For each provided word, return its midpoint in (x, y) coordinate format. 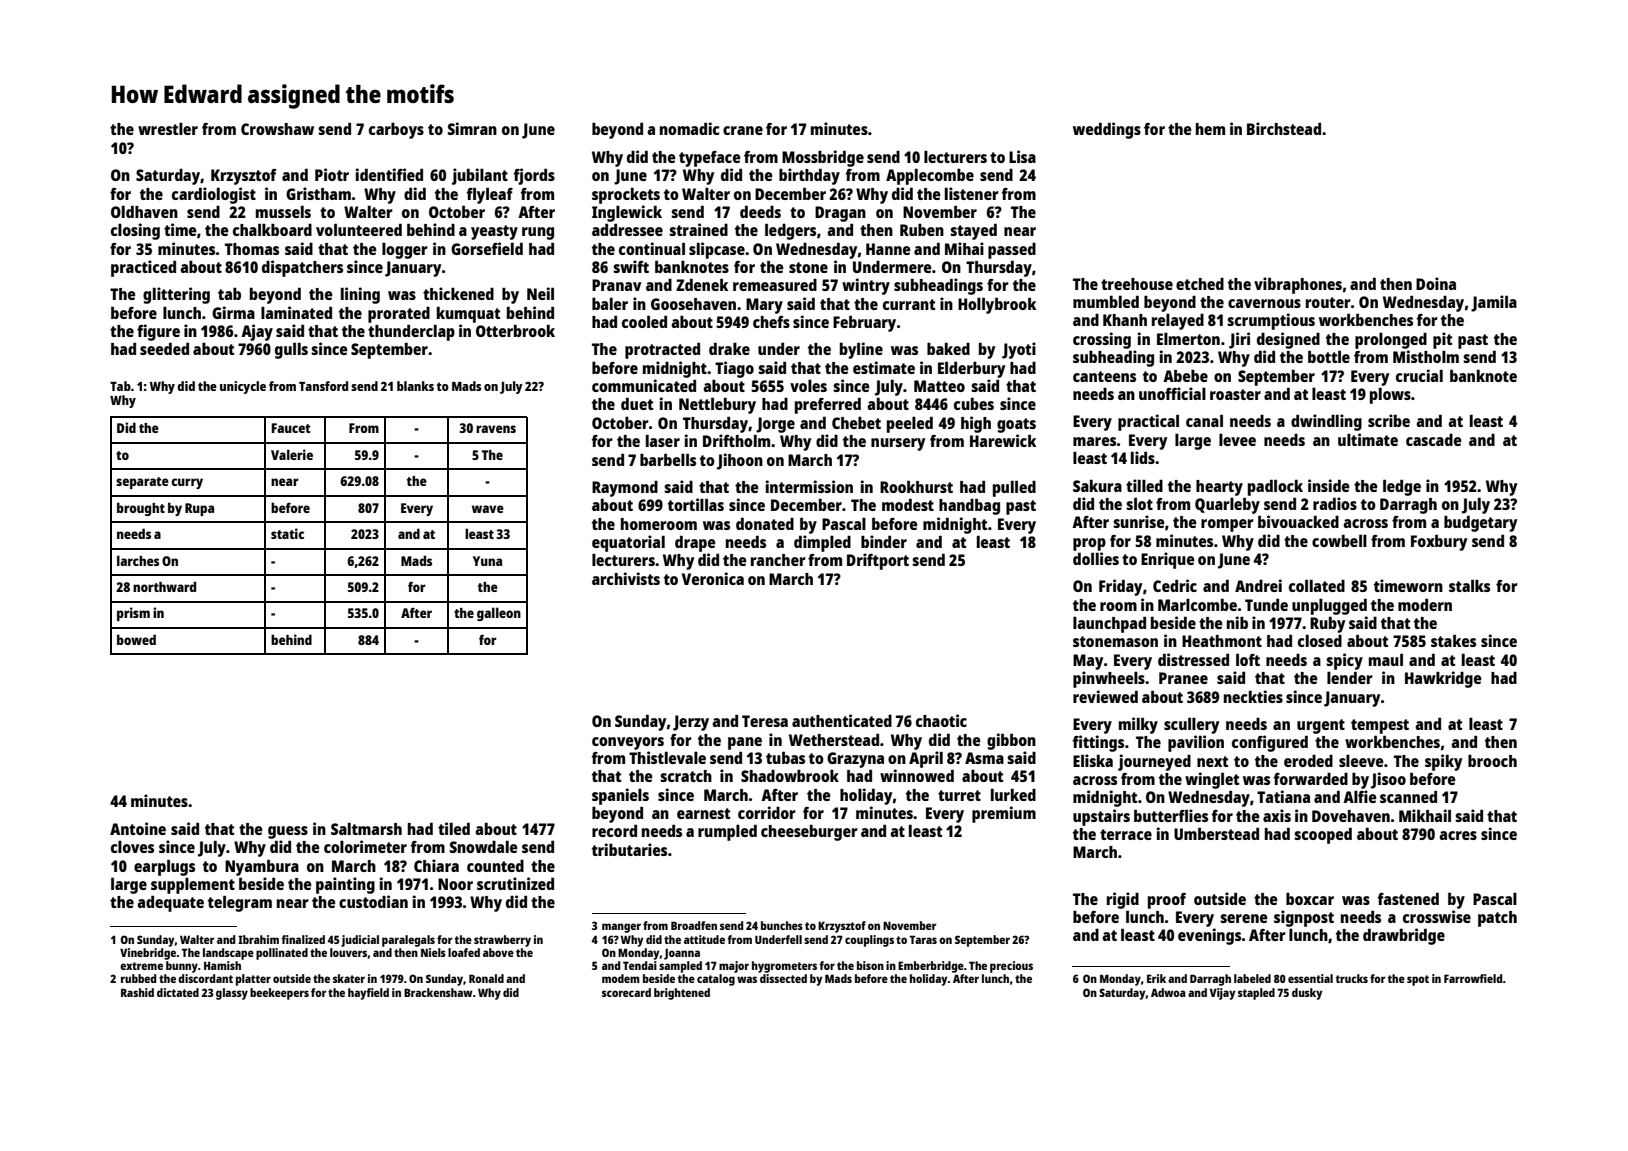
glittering (176, 295)
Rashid (137, 992)
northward (164, 586)
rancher (778, 560)
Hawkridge (1443, 679)
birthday (809, 176)
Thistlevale (667, 757)
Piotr (332, 174)
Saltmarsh (366, 829)
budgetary (1480, 523)
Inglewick (627, 213)
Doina (1436, 283)
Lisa (1022, 156)
